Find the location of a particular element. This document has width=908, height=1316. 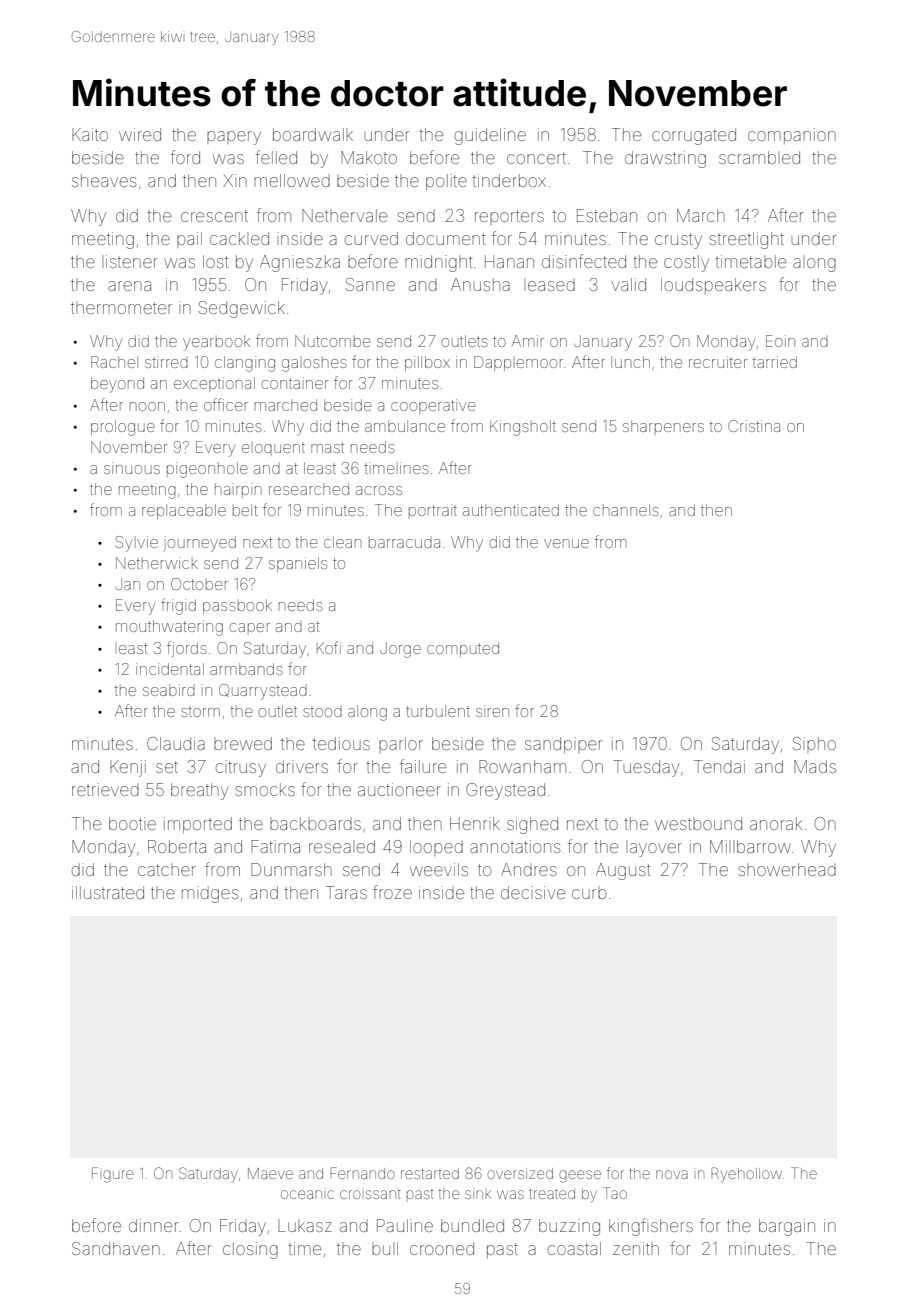

tedious is located at coordinates (341, 743).
